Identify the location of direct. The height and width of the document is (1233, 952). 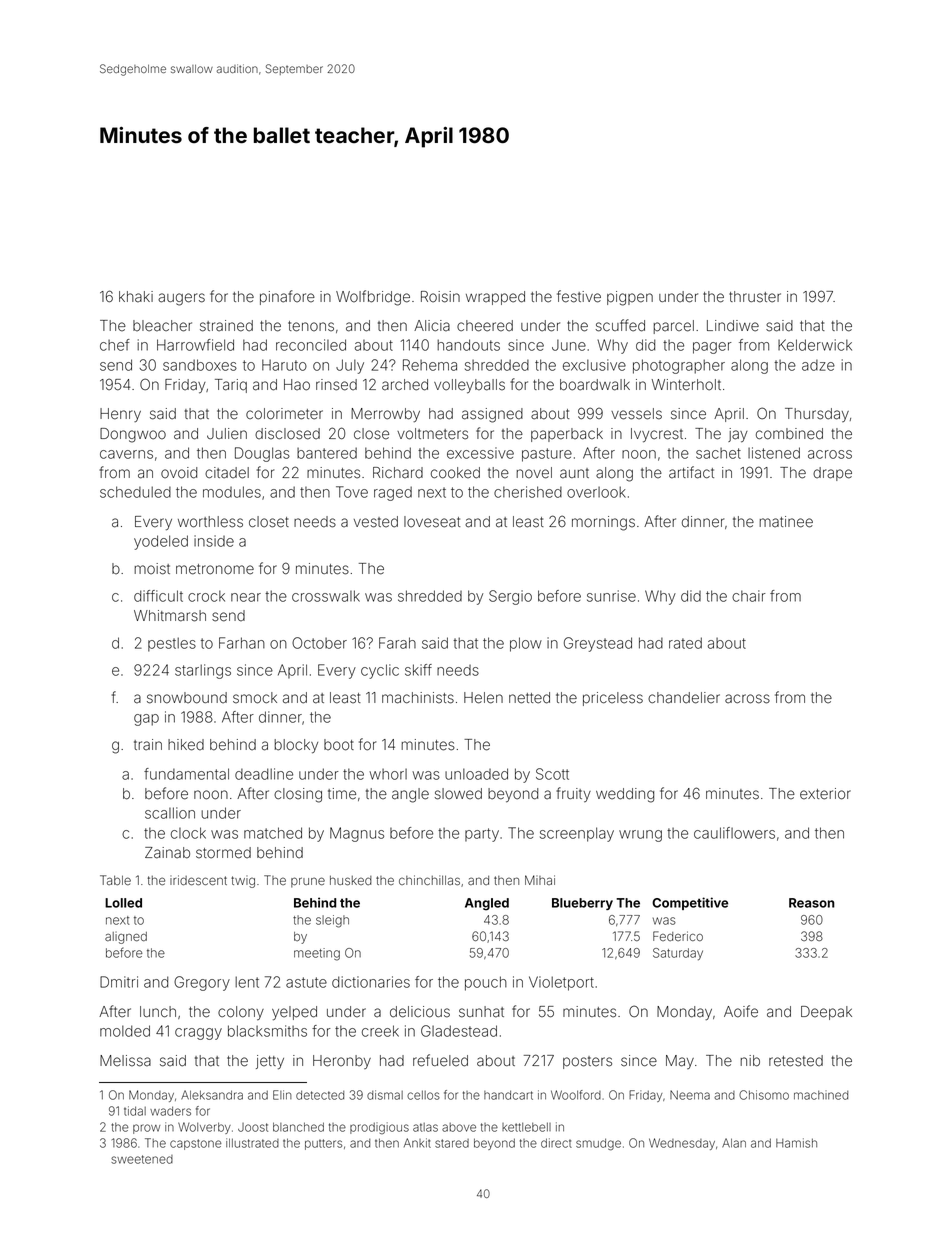
(556, 1143).
